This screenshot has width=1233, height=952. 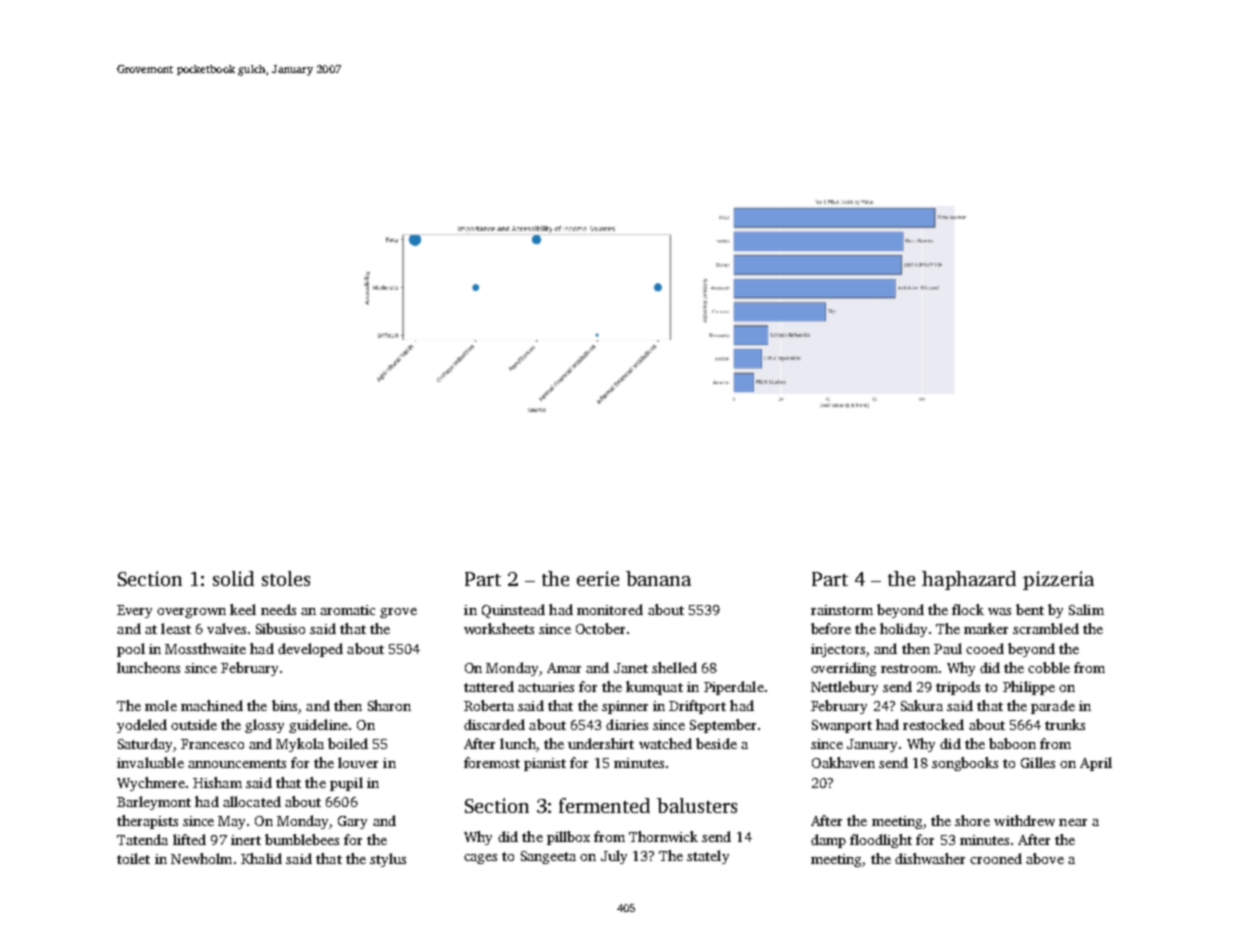 What do you see at coordinates (627, 724) in the screenshot?
I see `diaries` at bounding box center [627, 724].
